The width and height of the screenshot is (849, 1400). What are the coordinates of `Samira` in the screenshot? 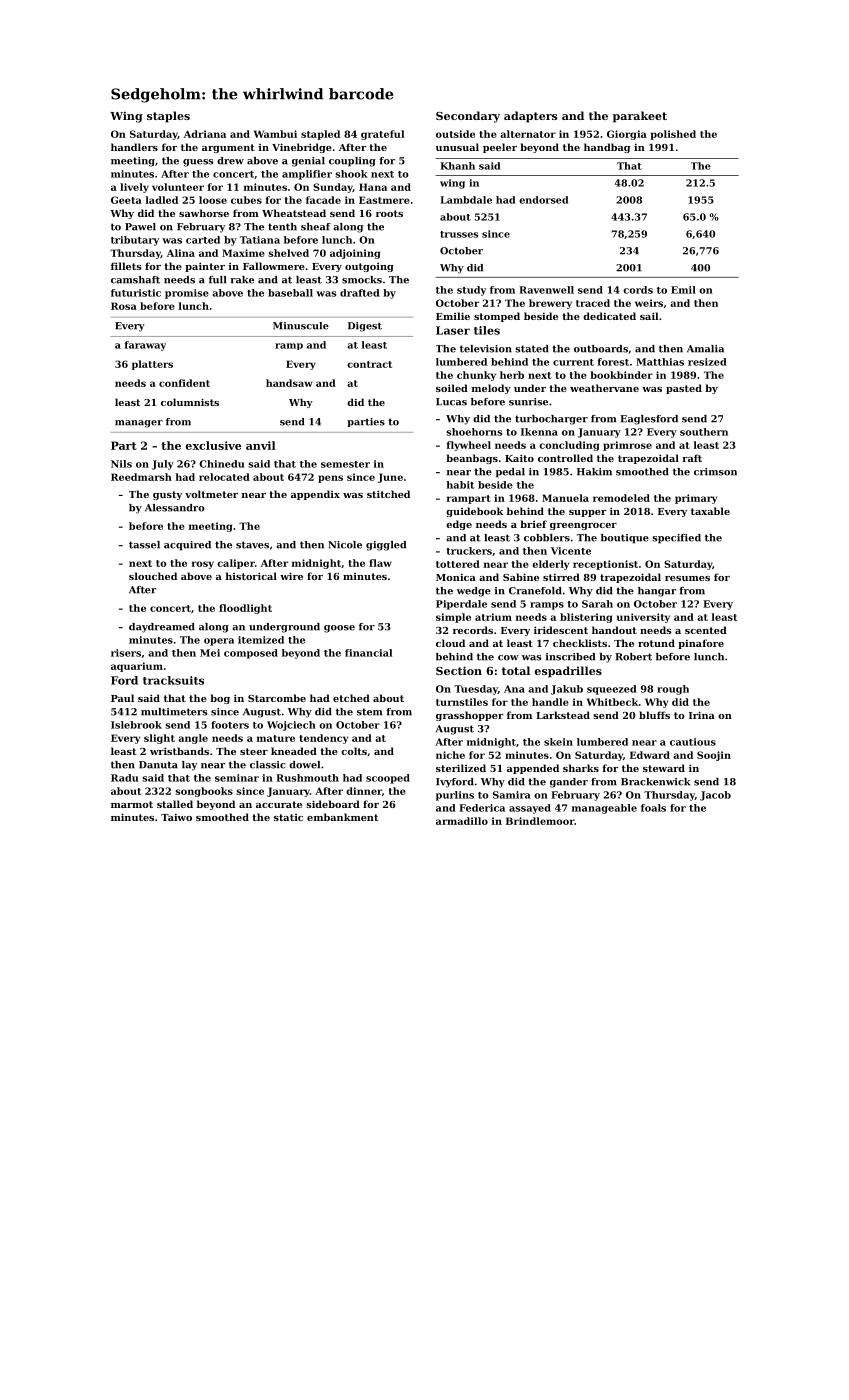 It's located at (512, 795).
